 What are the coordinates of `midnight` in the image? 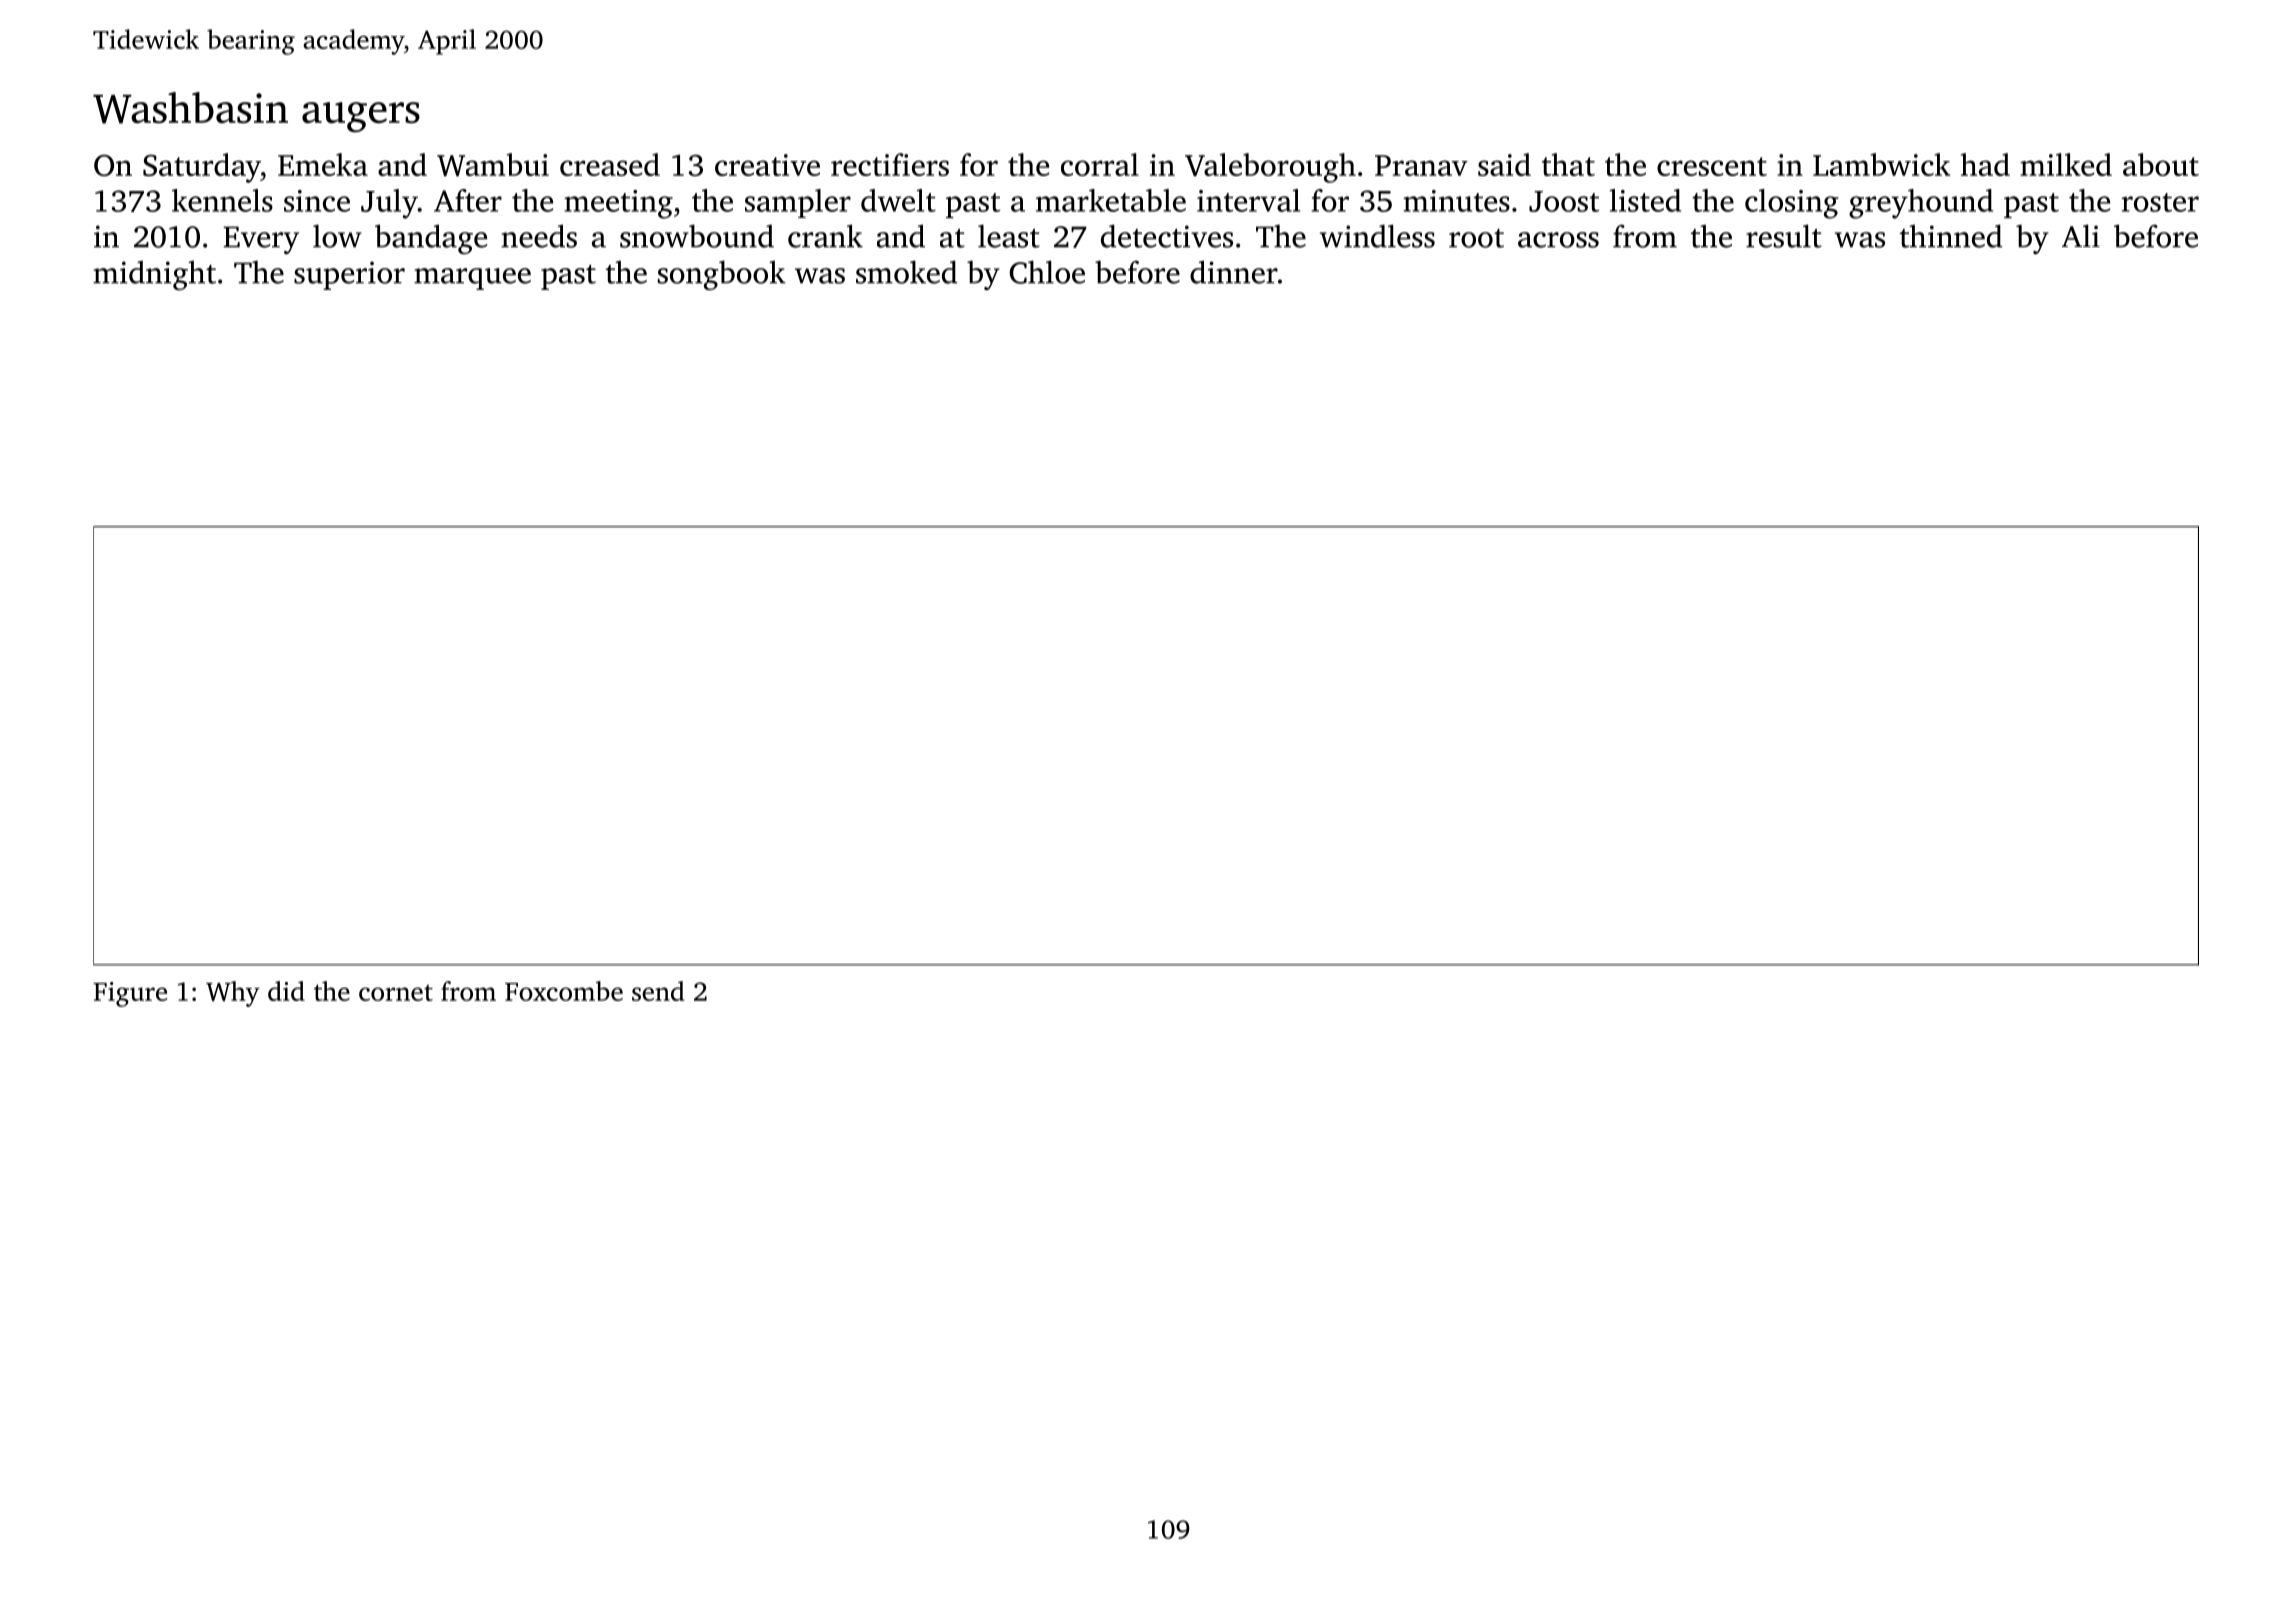 It's located at (154, 275).
